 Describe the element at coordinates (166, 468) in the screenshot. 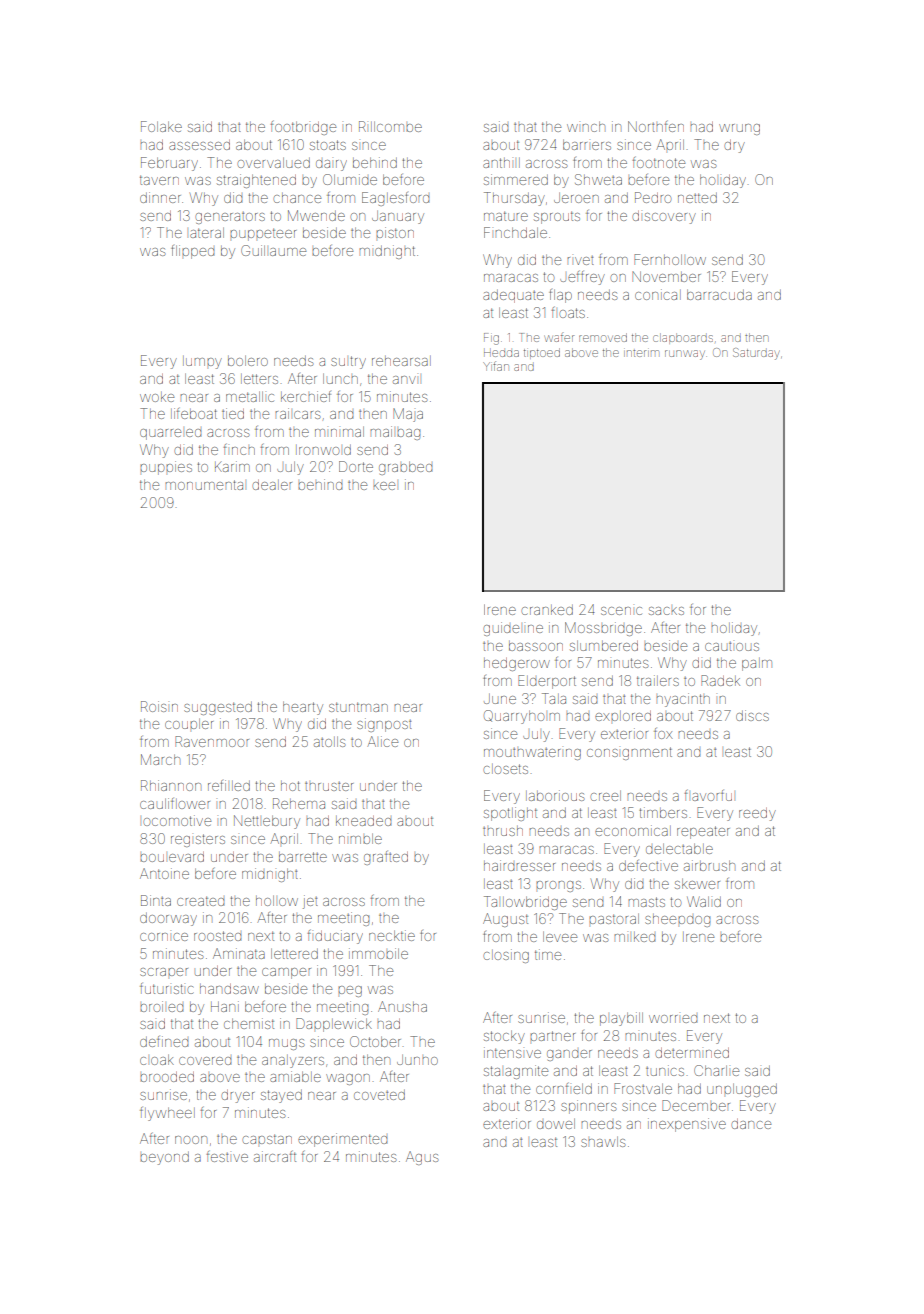

I see `puppies` at that location.
